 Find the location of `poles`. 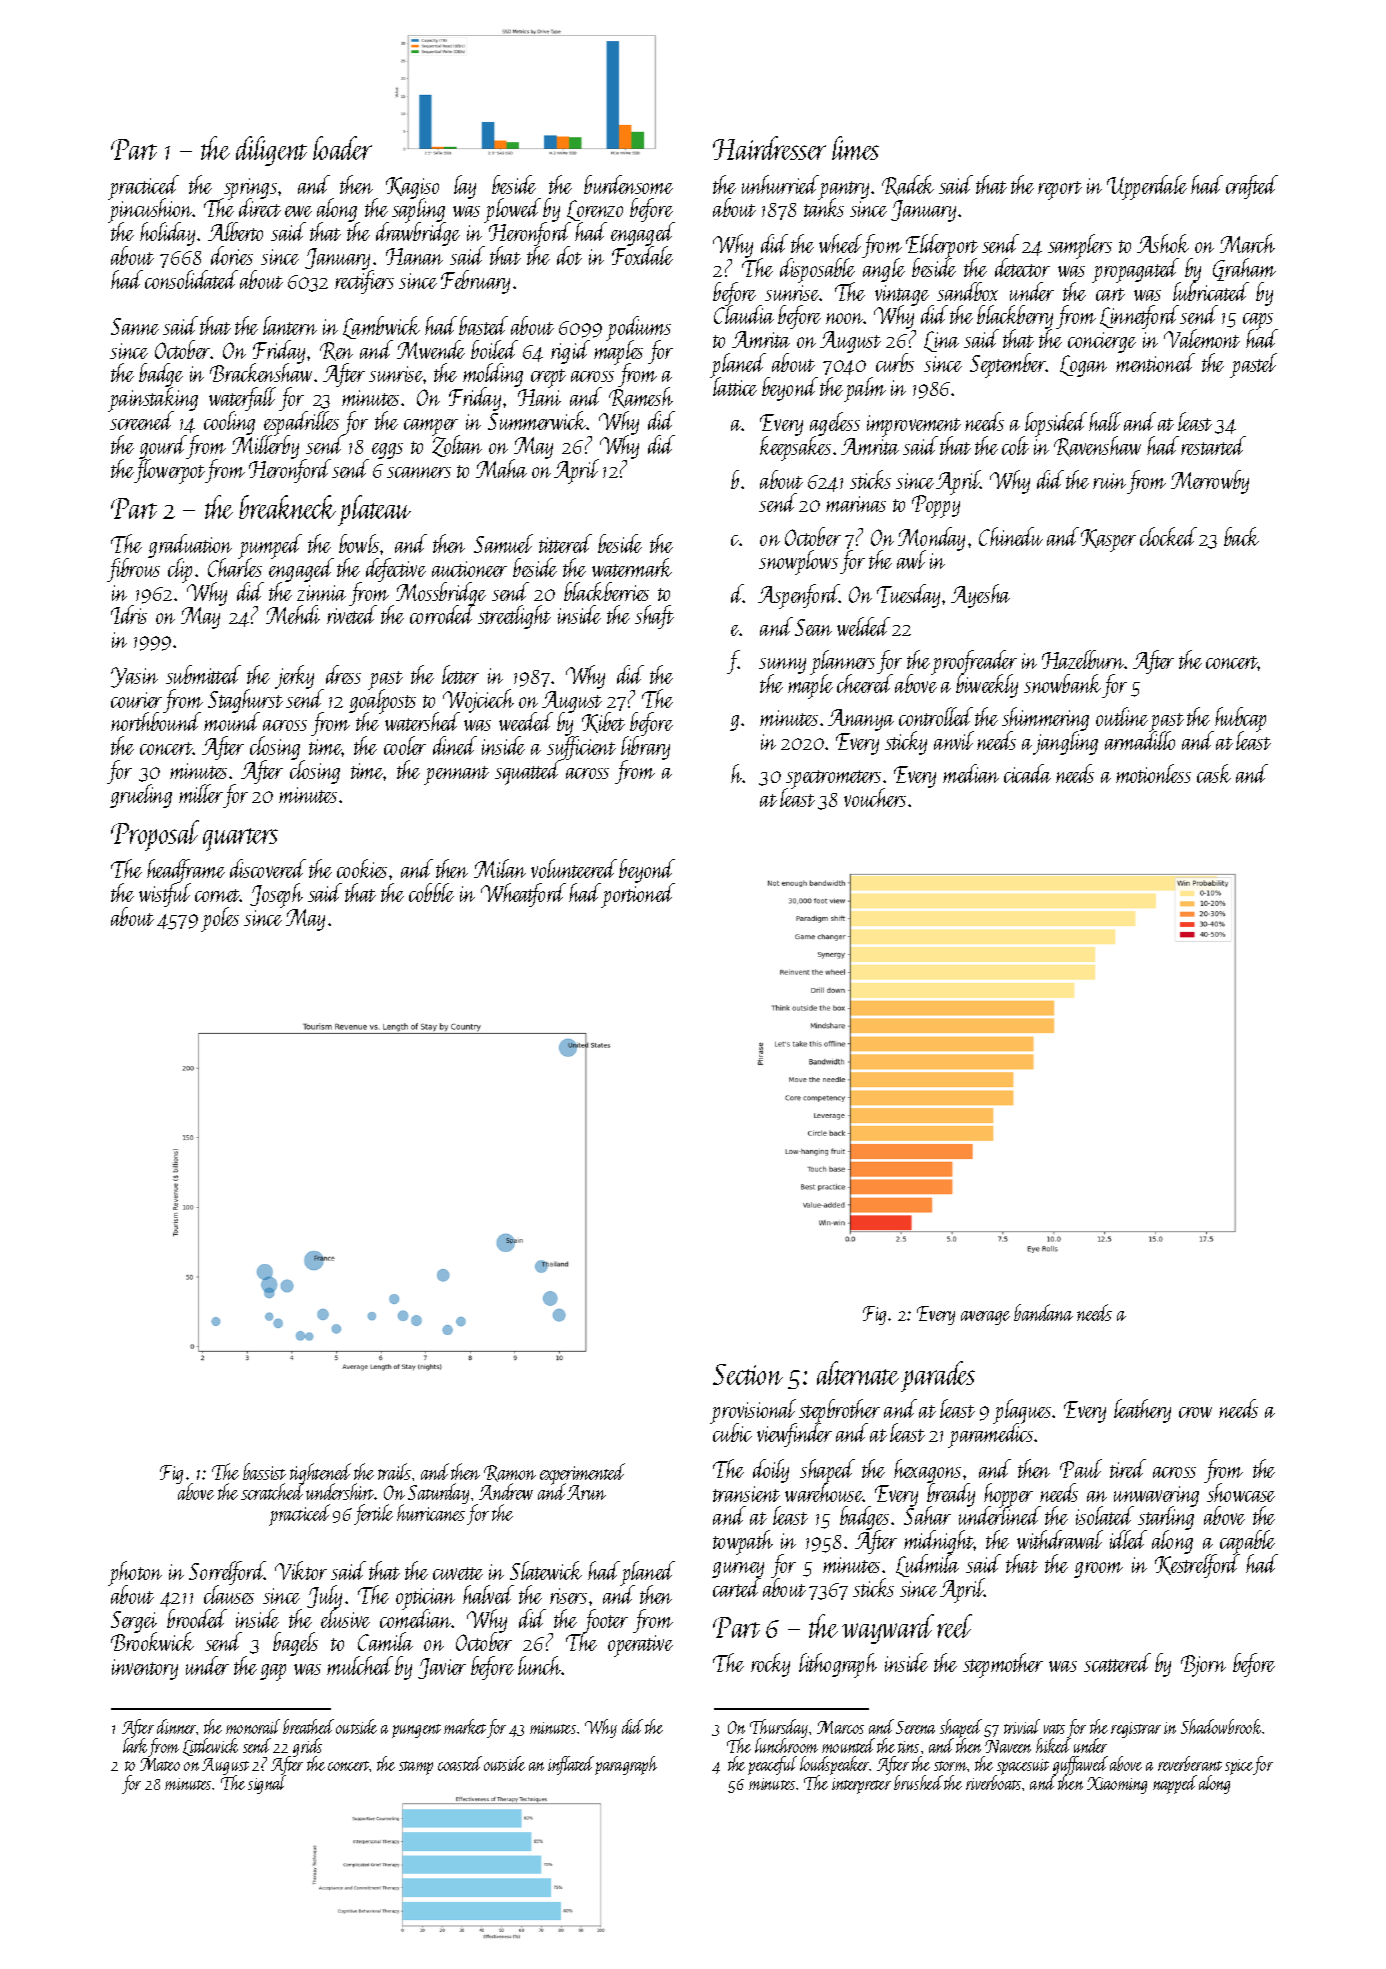

poles is located at coordinates (220, 919).
